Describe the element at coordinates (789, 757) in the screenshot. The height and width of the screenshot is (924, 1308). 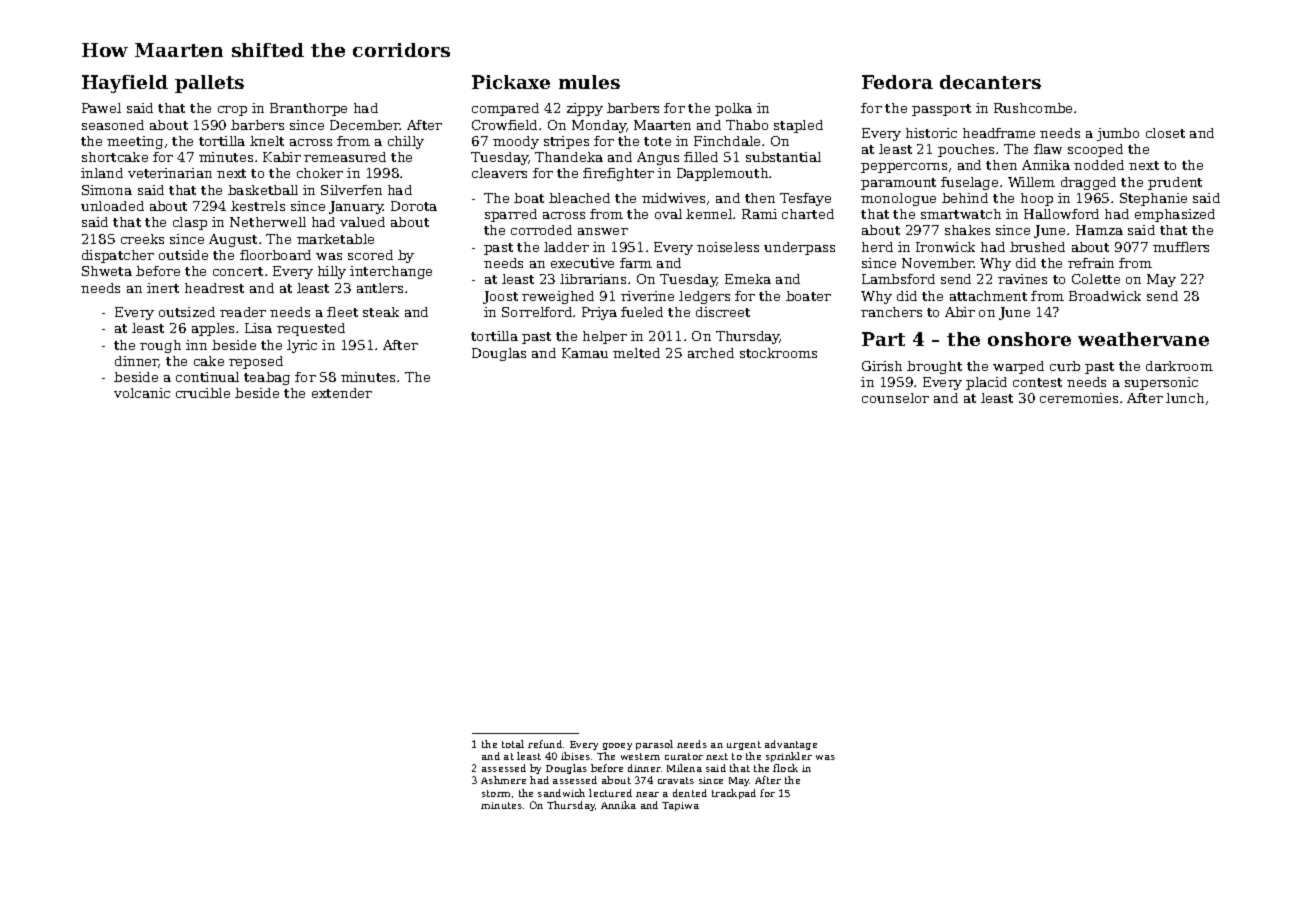
I see `sprinkler` at that location.
